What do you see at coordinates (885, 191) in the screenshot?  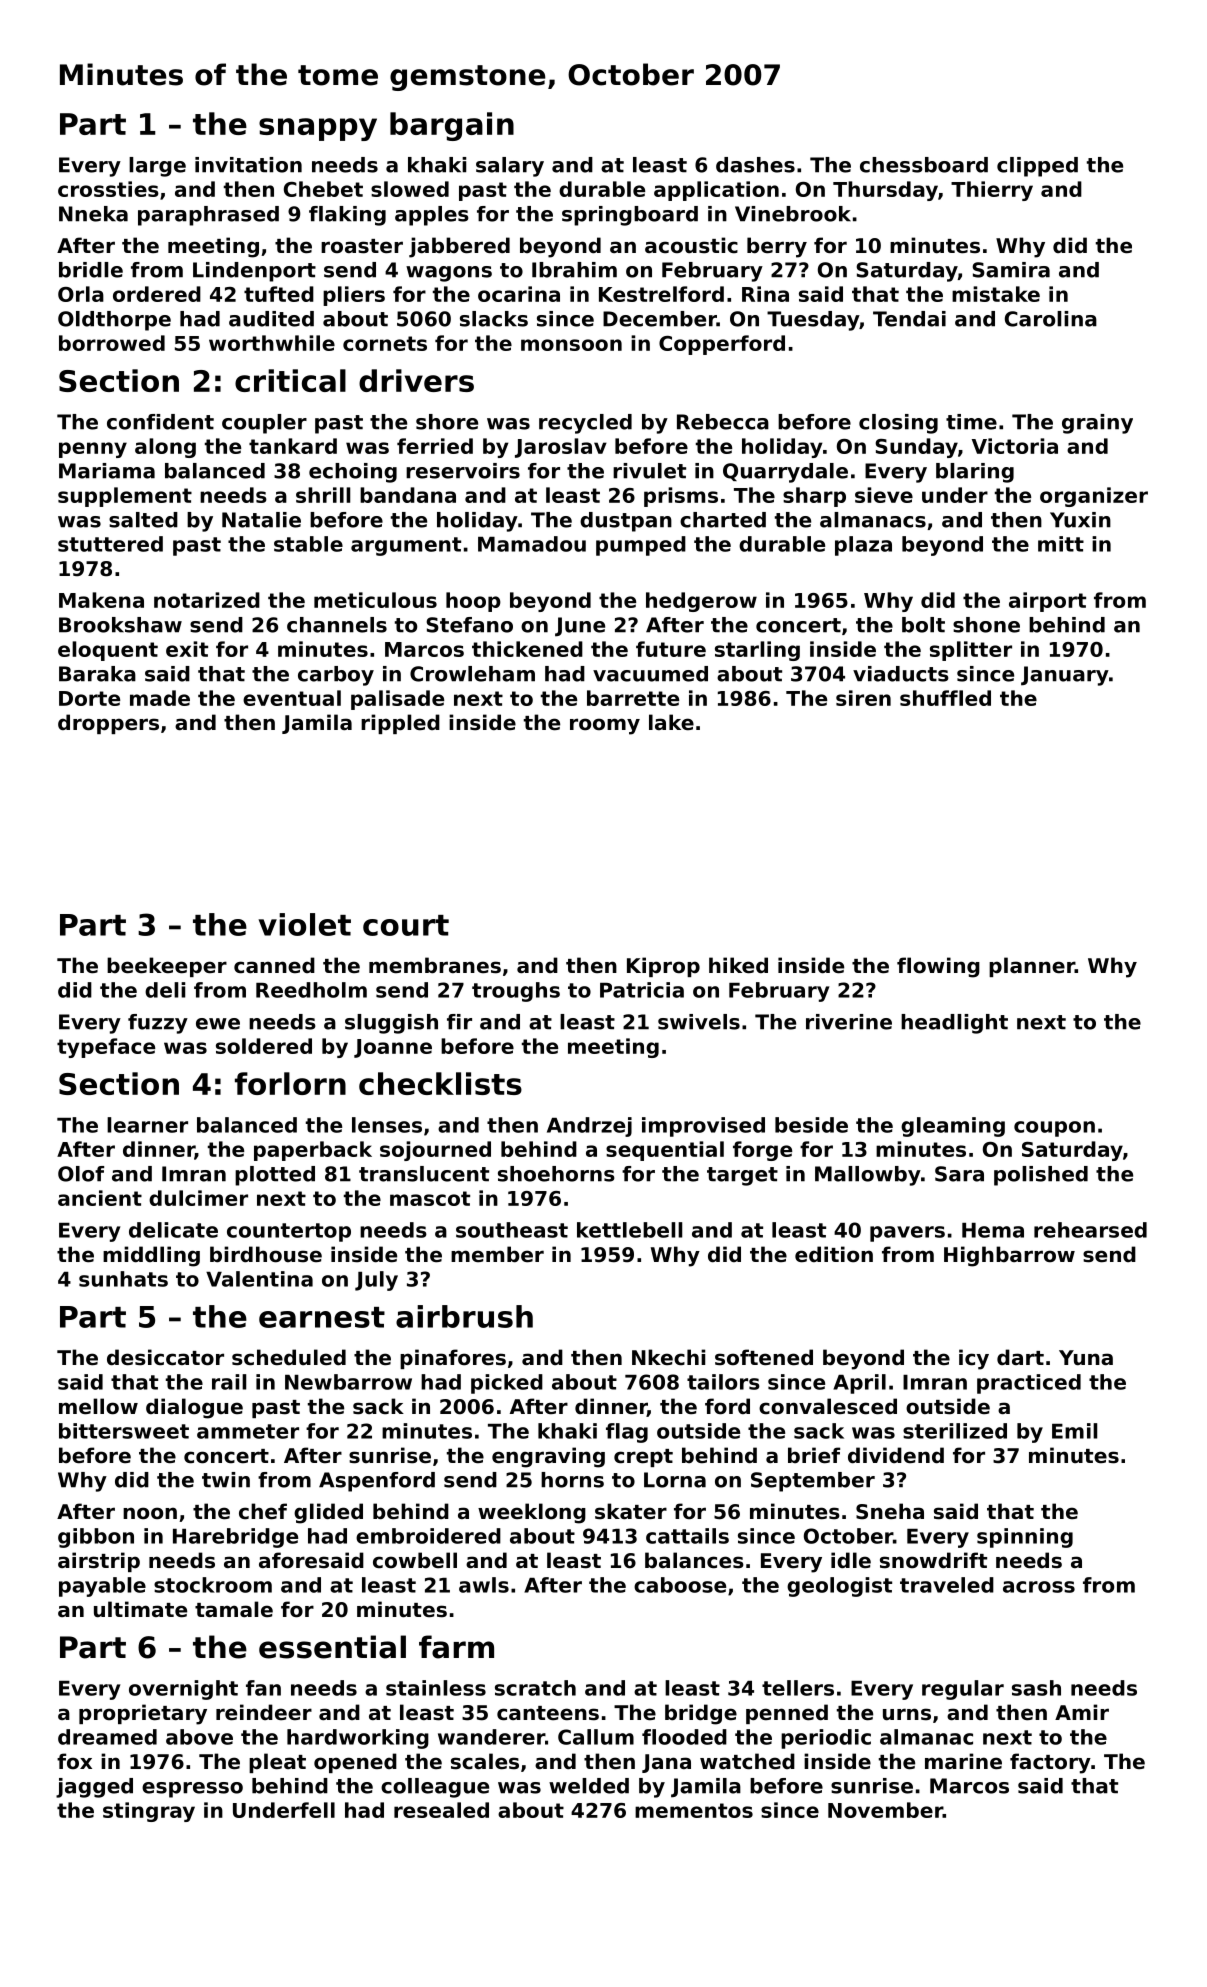 I see `Thursday` at bounding box center [885, 191].
